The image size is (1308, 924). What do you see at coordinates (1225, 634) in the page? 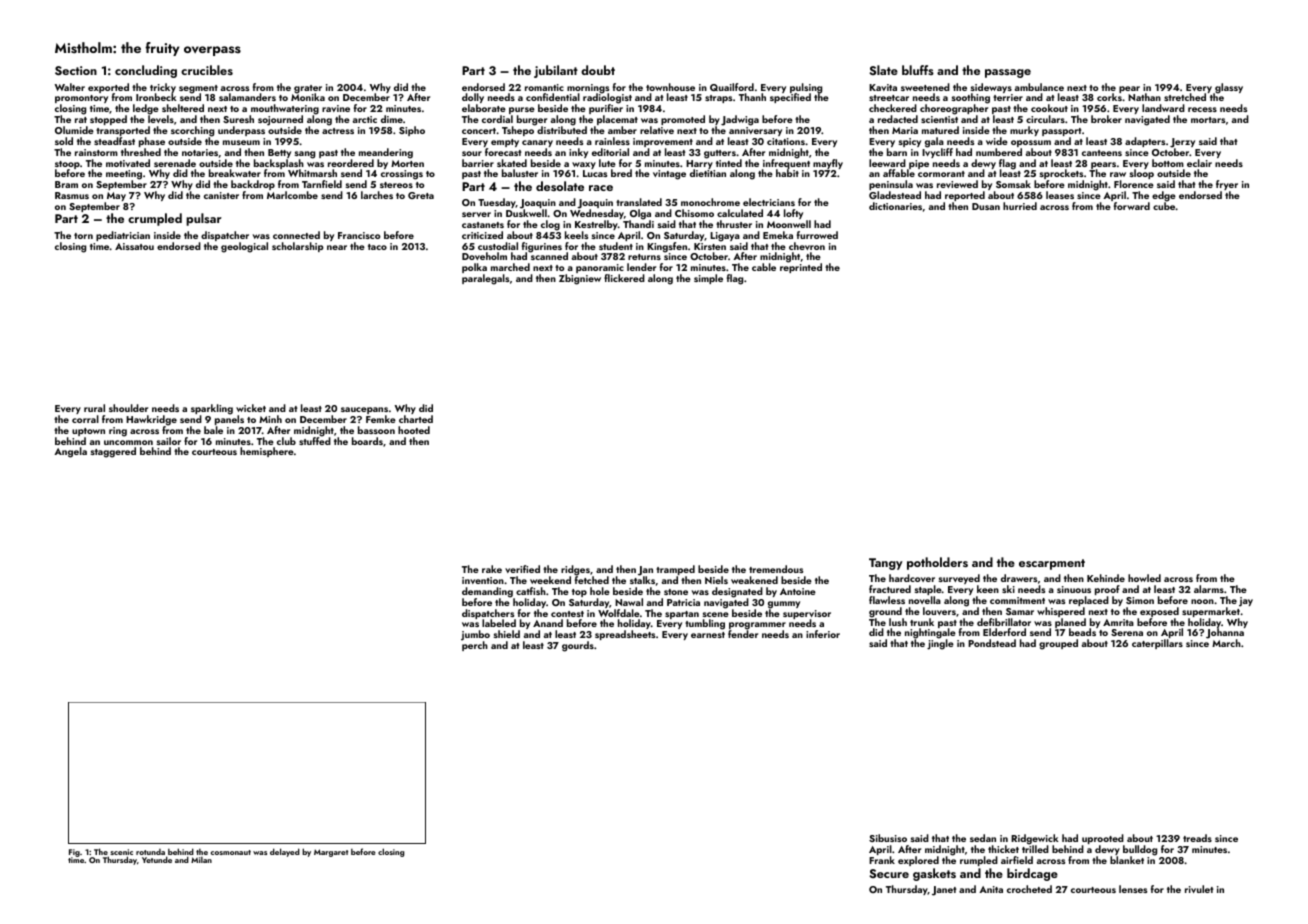
I see `Johanna` at bounding box center [1225, 634].
